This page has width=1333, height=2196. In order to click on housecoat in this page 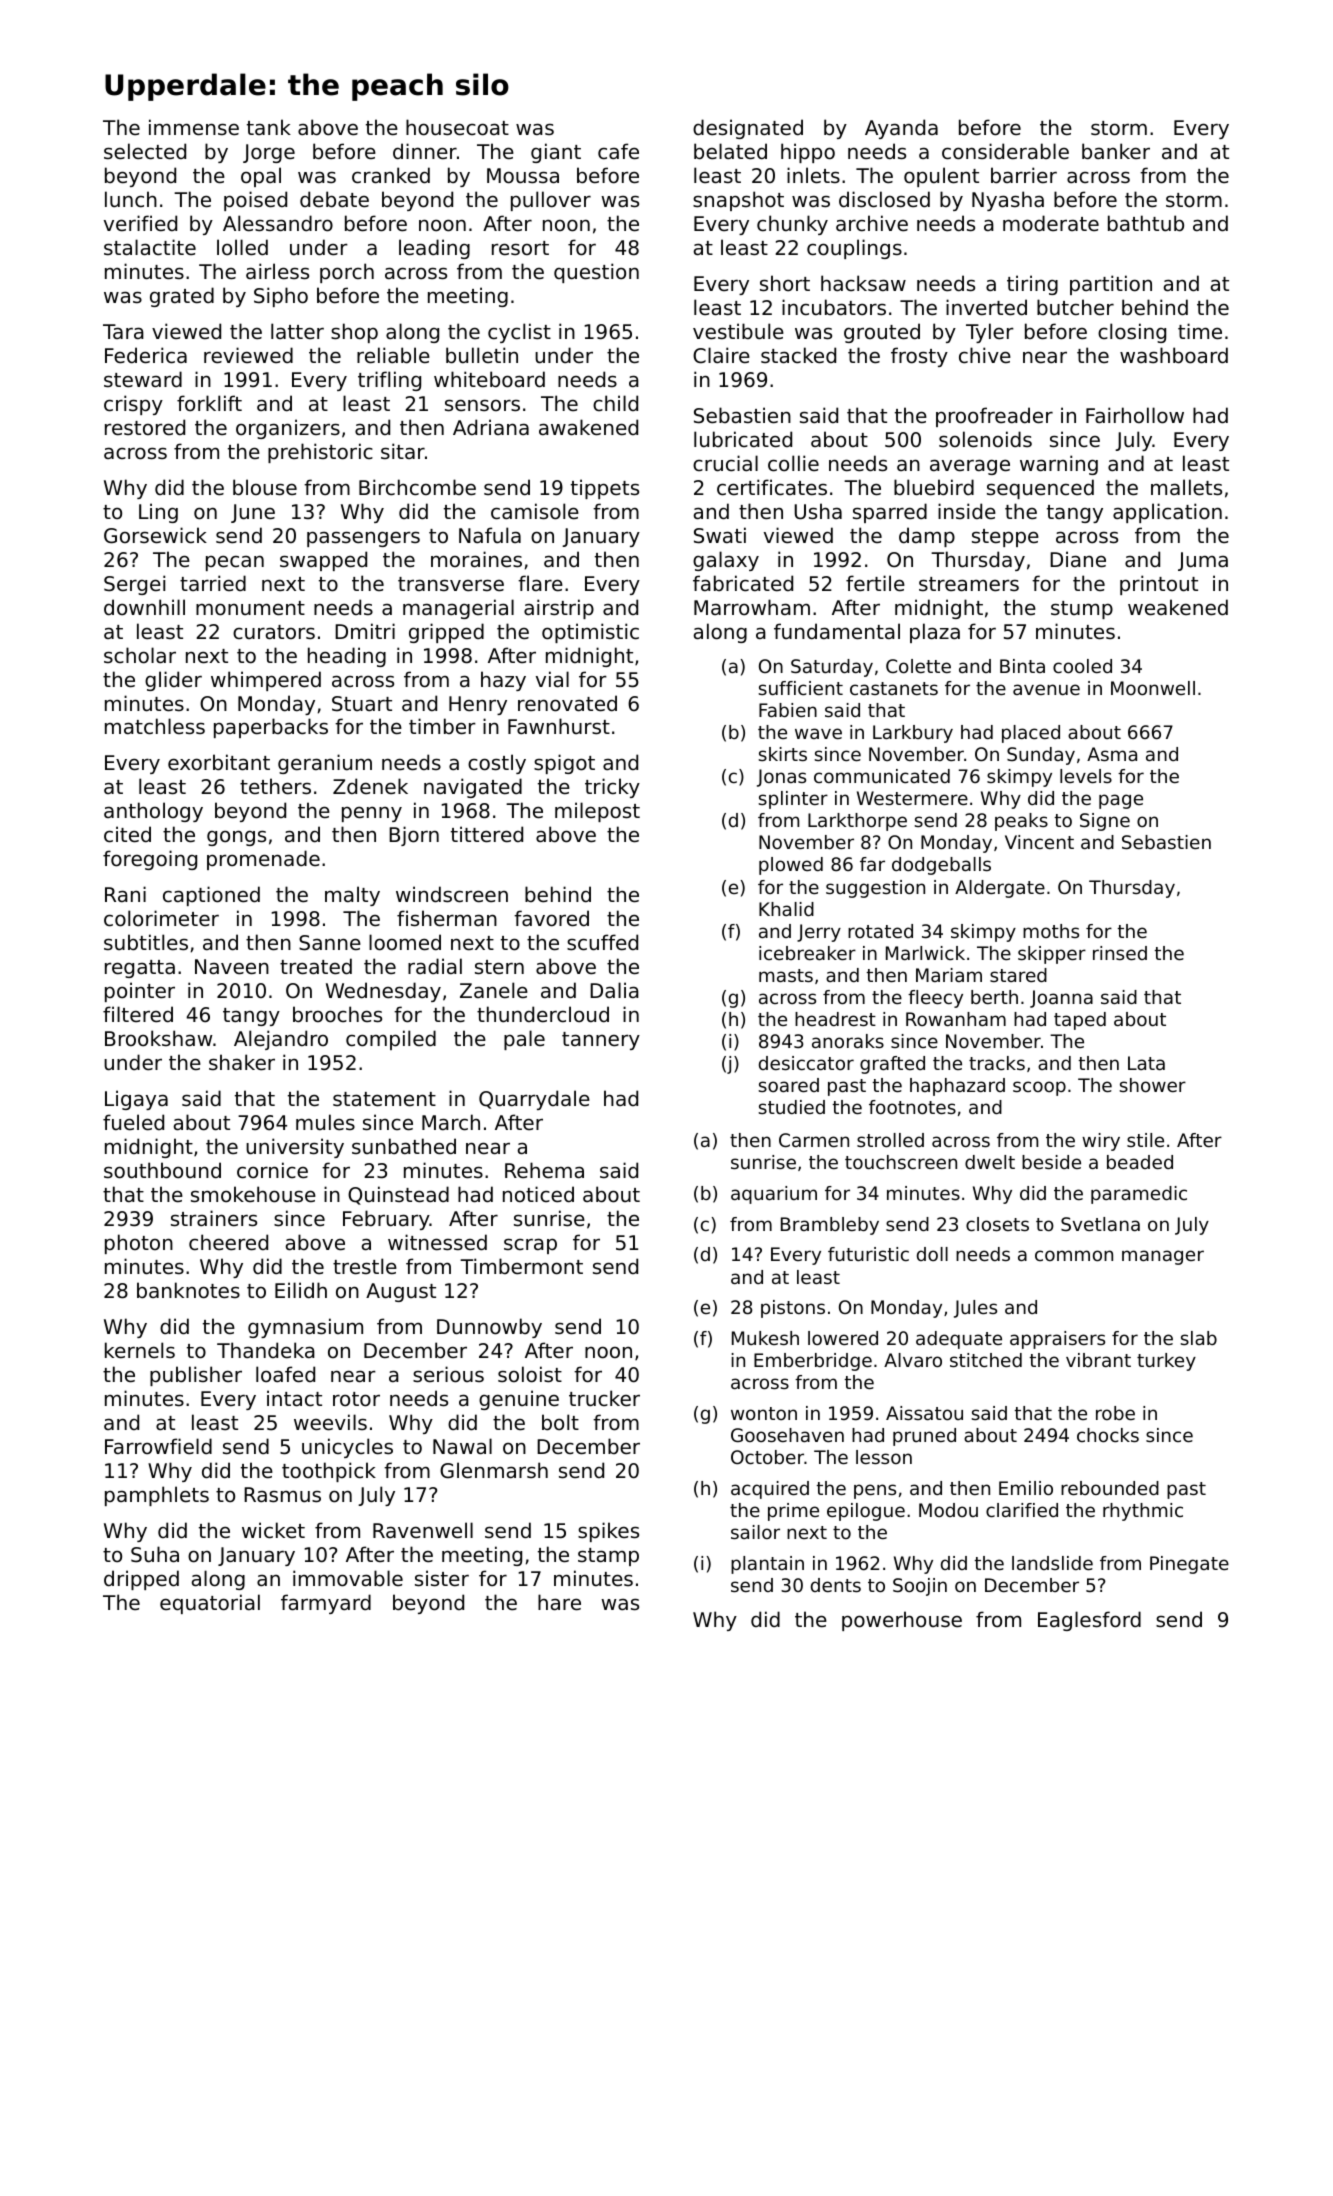, I will do `click(457, 127)`.
